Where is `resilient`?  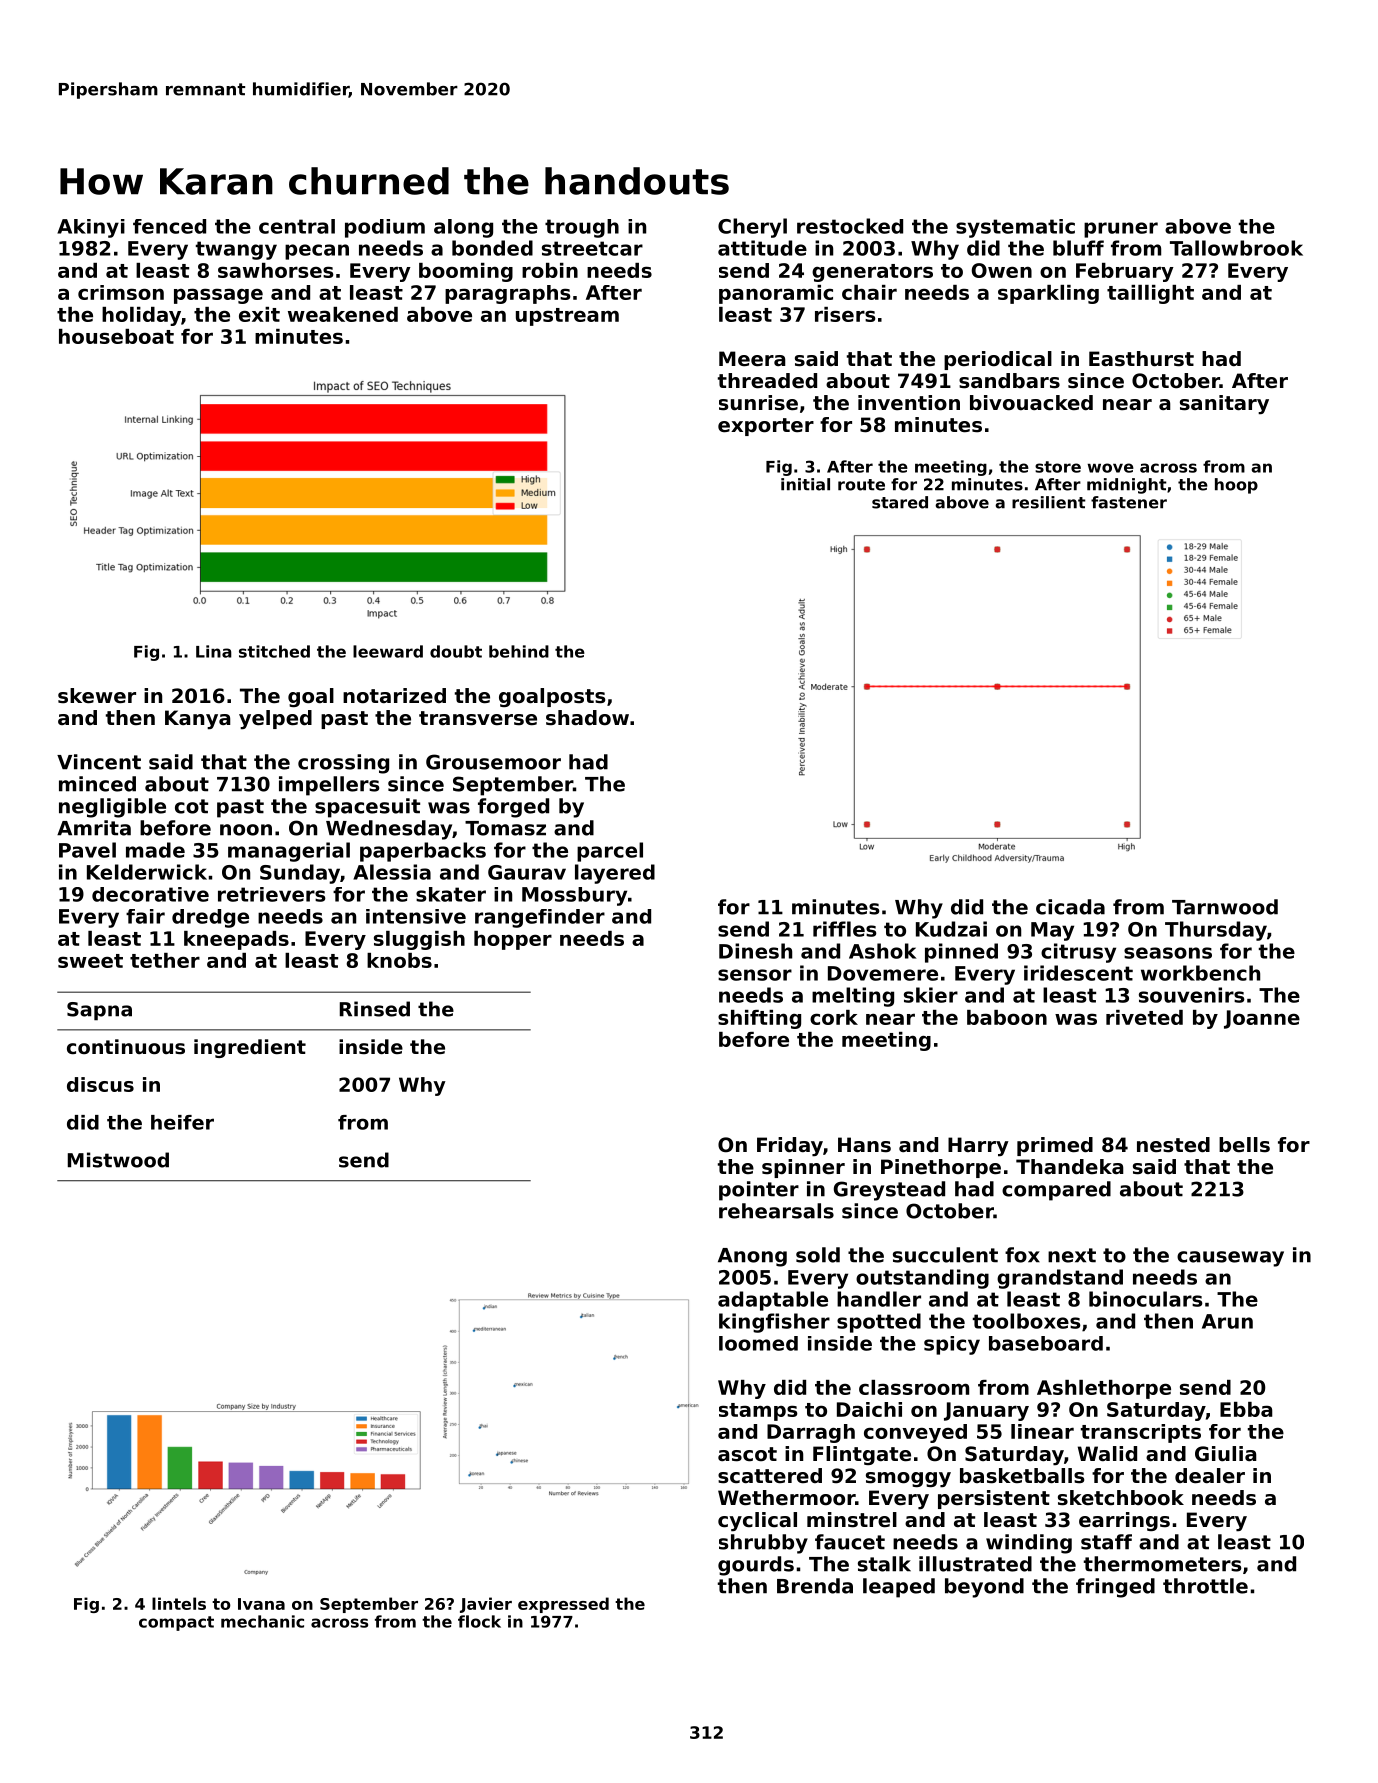 resilient is located at coordinates (1049, 502).
